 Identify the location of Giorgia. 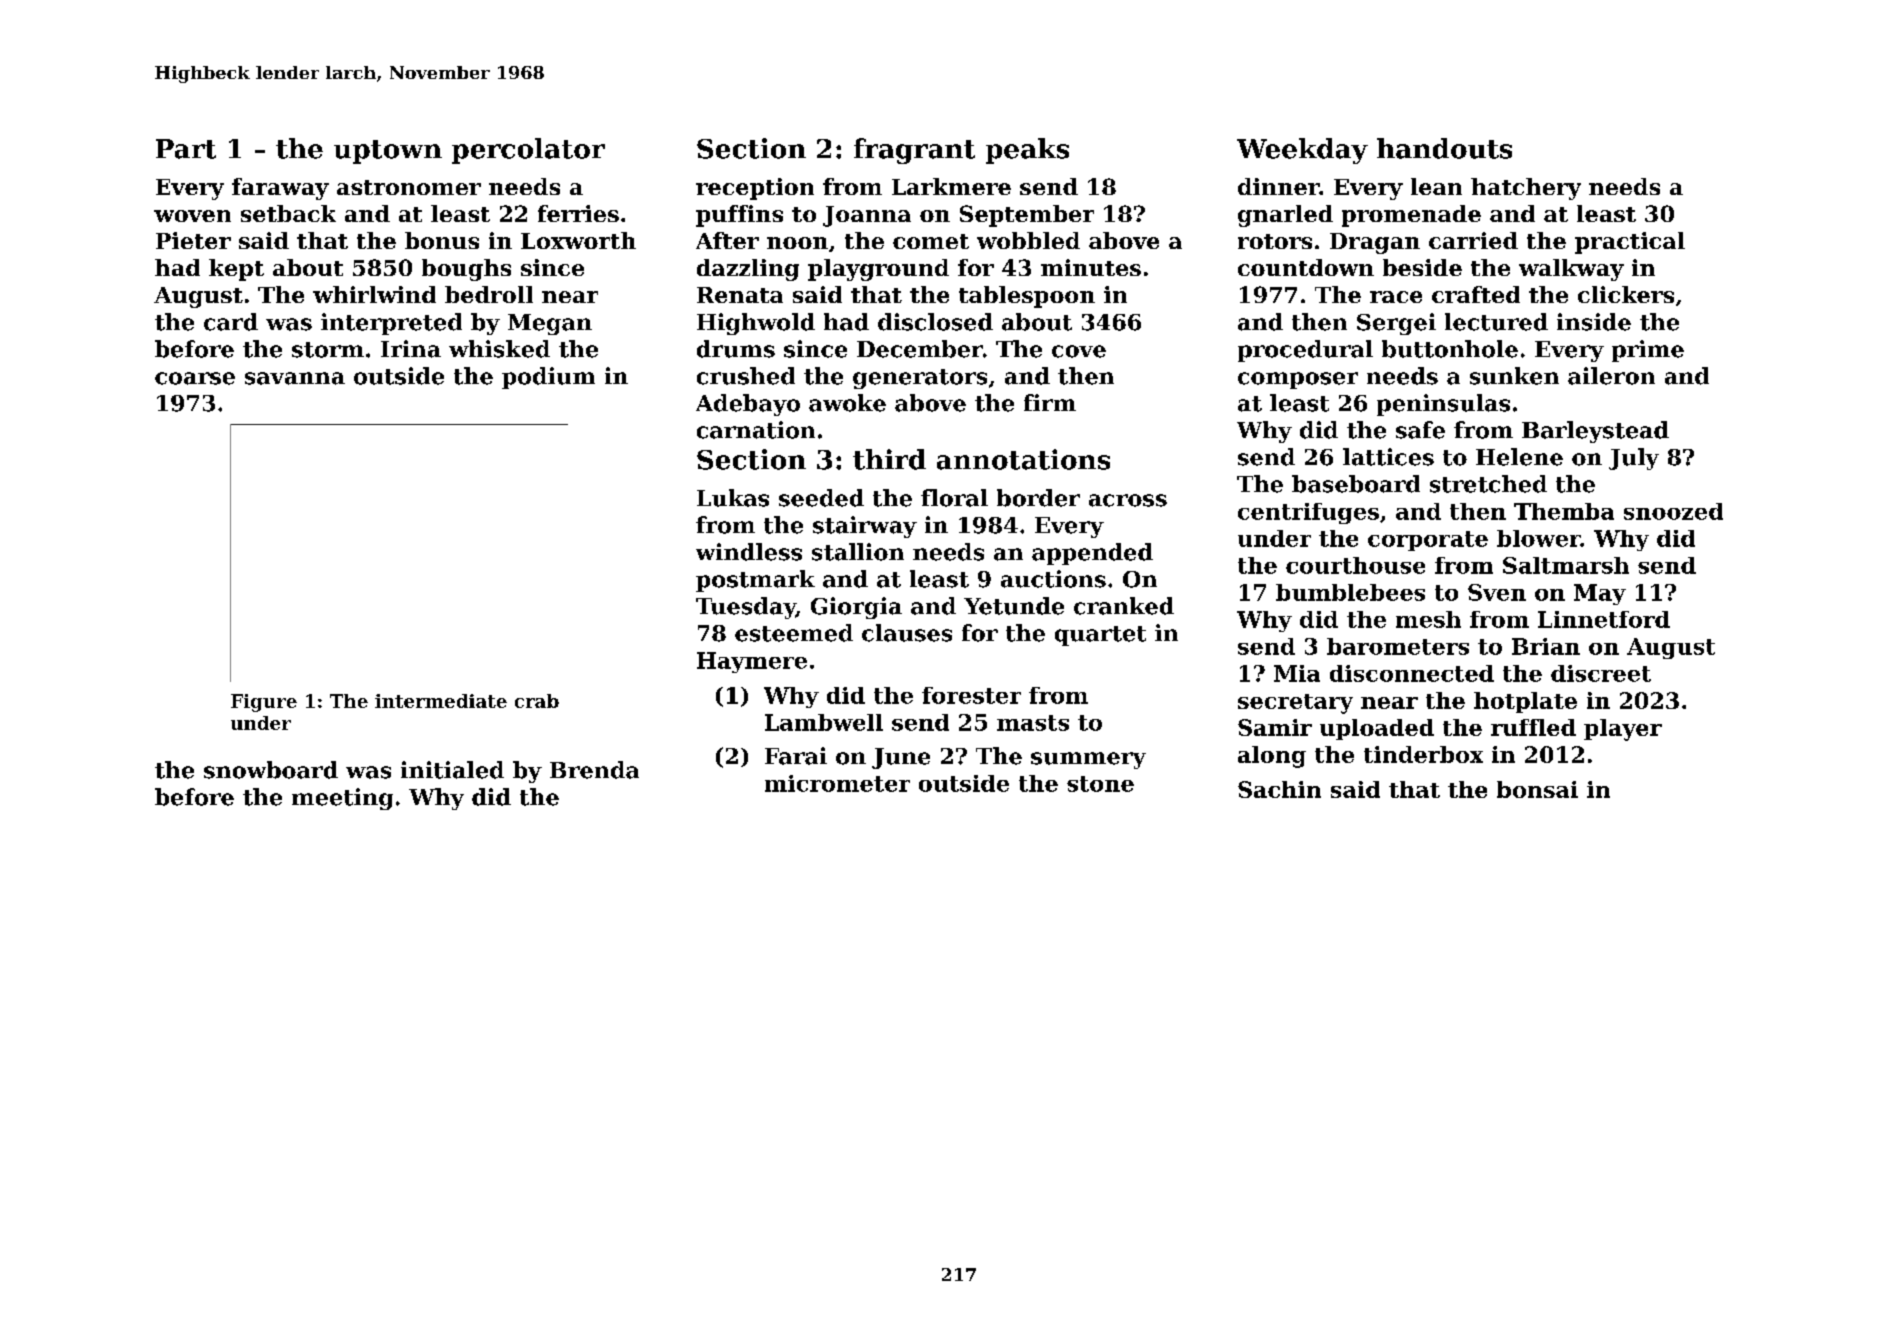
(856, 608).
